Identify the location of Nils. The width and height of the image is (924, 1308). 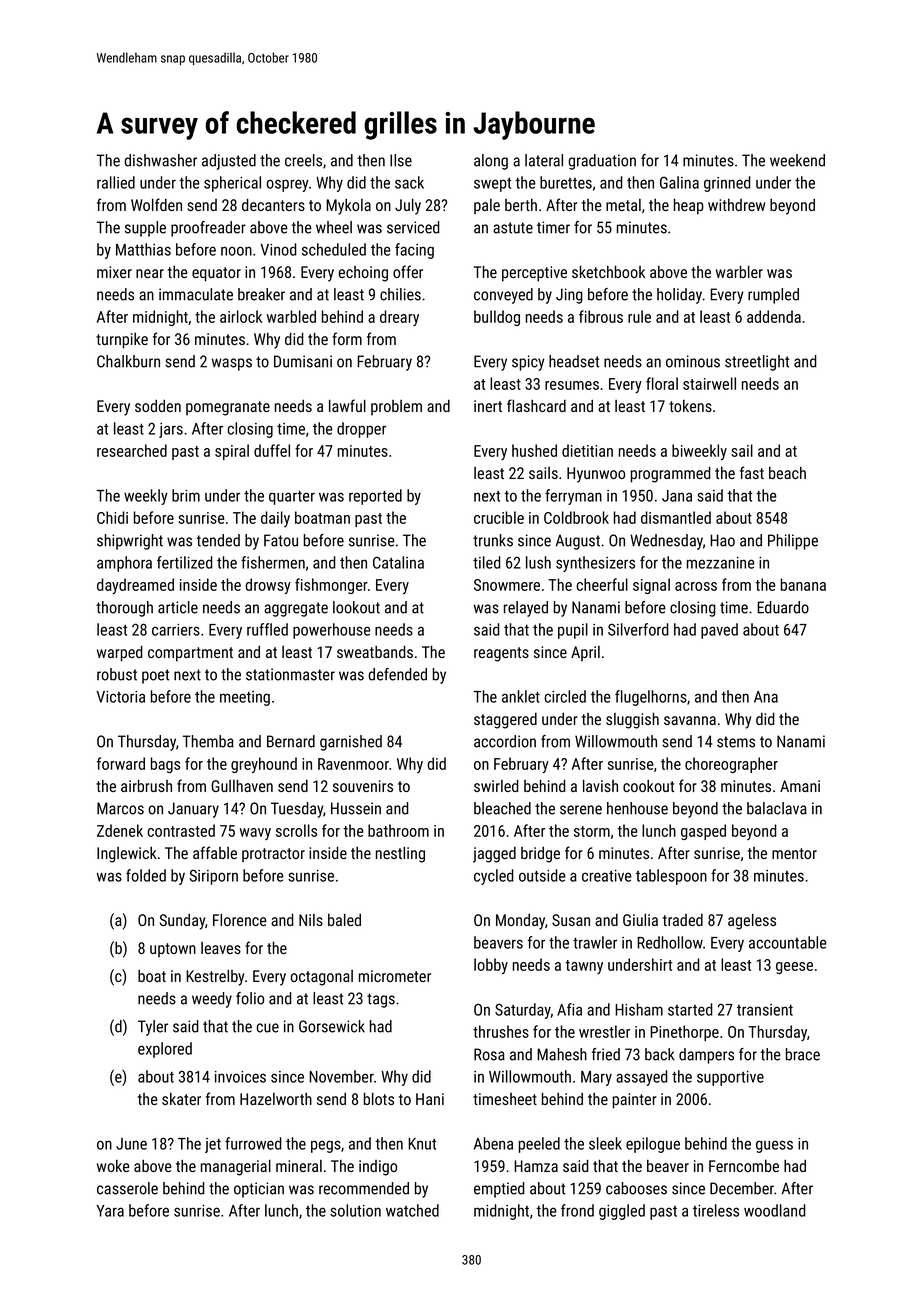
(311, 920).
